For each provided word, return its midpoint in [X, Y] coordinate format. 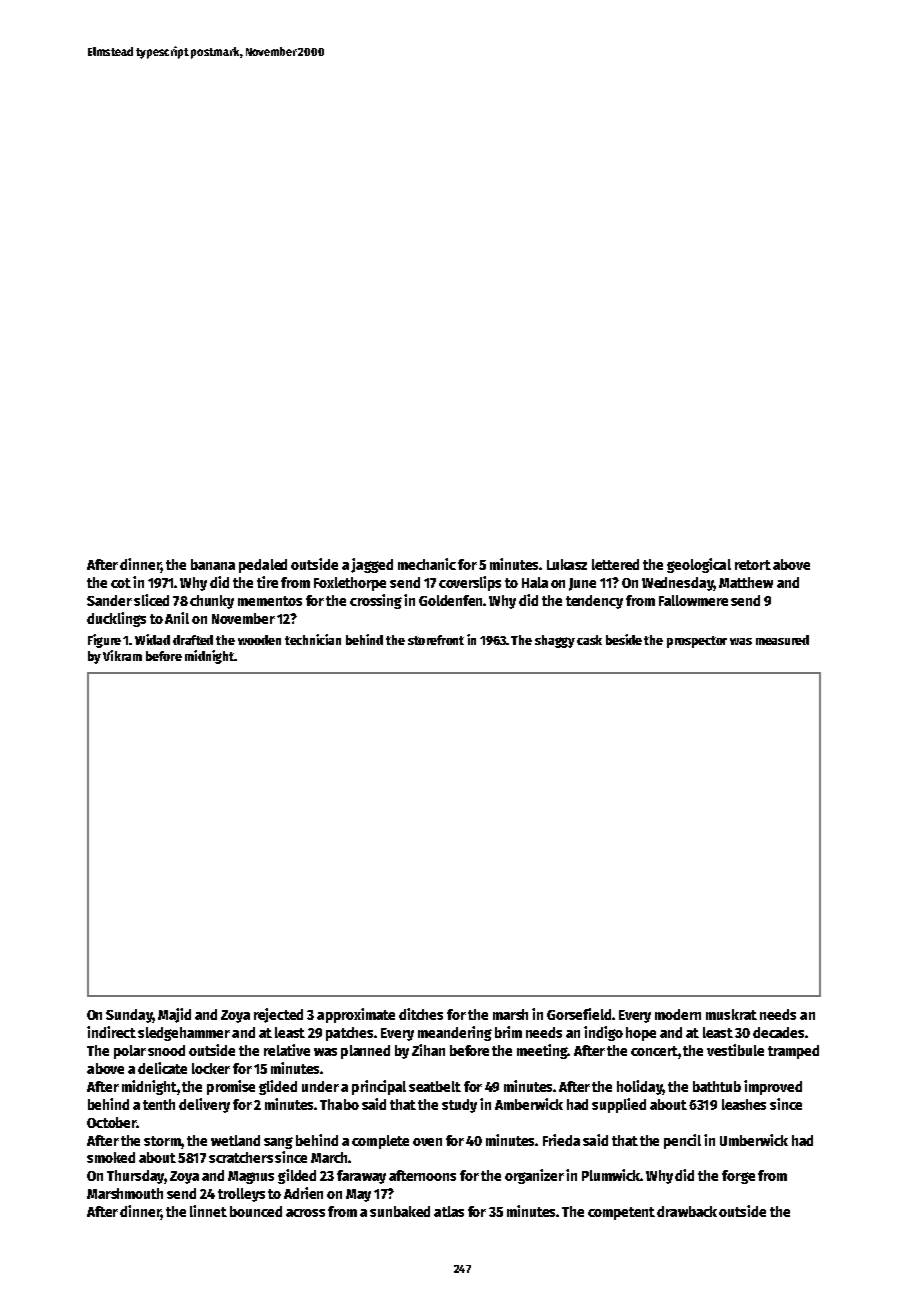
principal [379, 1087]
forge [738, 1177]
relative [287, 1050]
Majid [174, 1015]
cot [121, 583]
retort [753, 565]
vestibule [735, 1050]
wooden [259, 640]
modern [678, 1014]
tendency [594, 602]
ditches [421, 1014]
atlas [449, 1211]
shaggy [555, 641]
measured [782, 640]
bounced [256, 1211]
